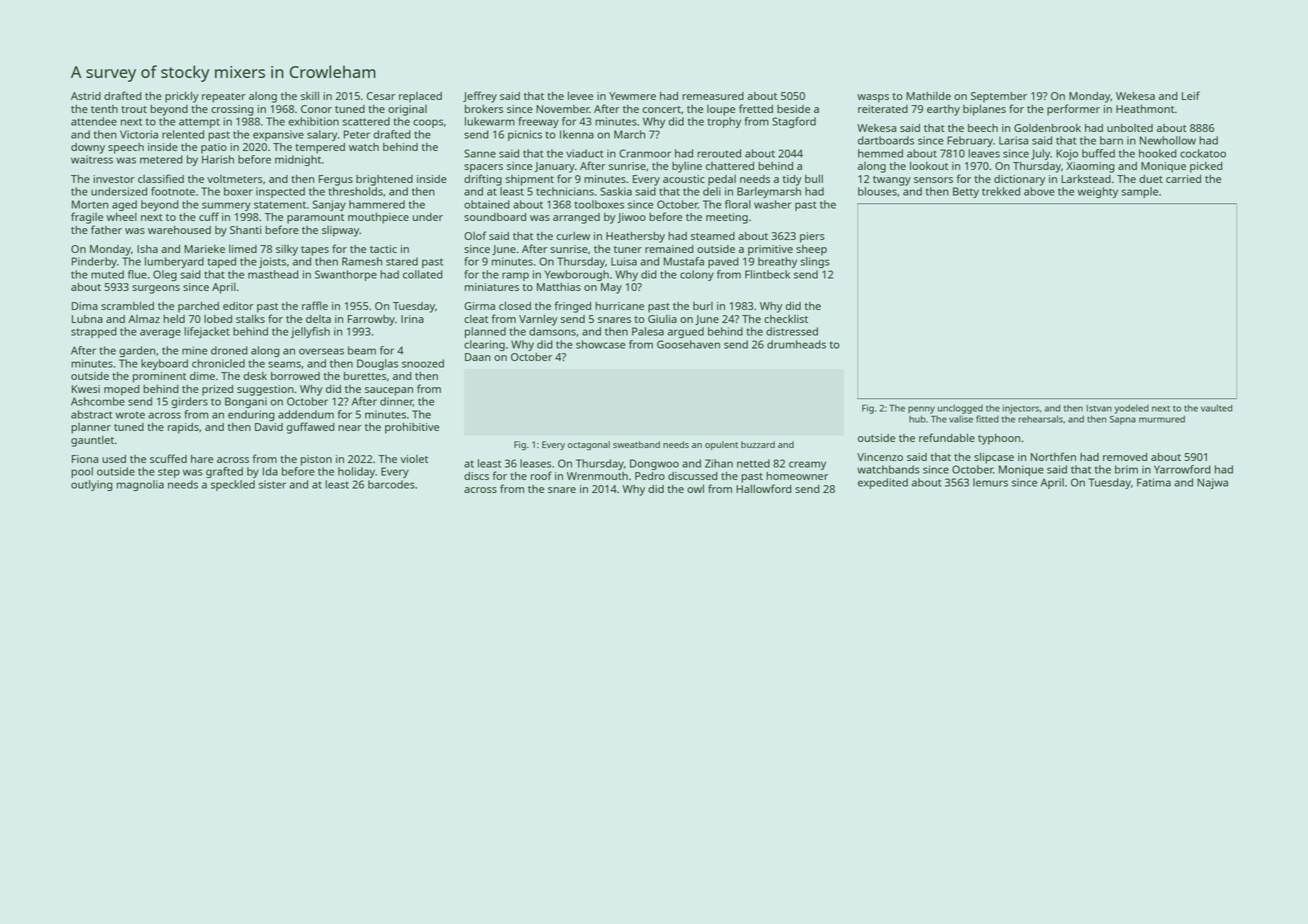 The image size is (1308, 924). What do you see at coordinates (85, 306) in the page?
I see `Dima` at bounding box center [85, 306].
